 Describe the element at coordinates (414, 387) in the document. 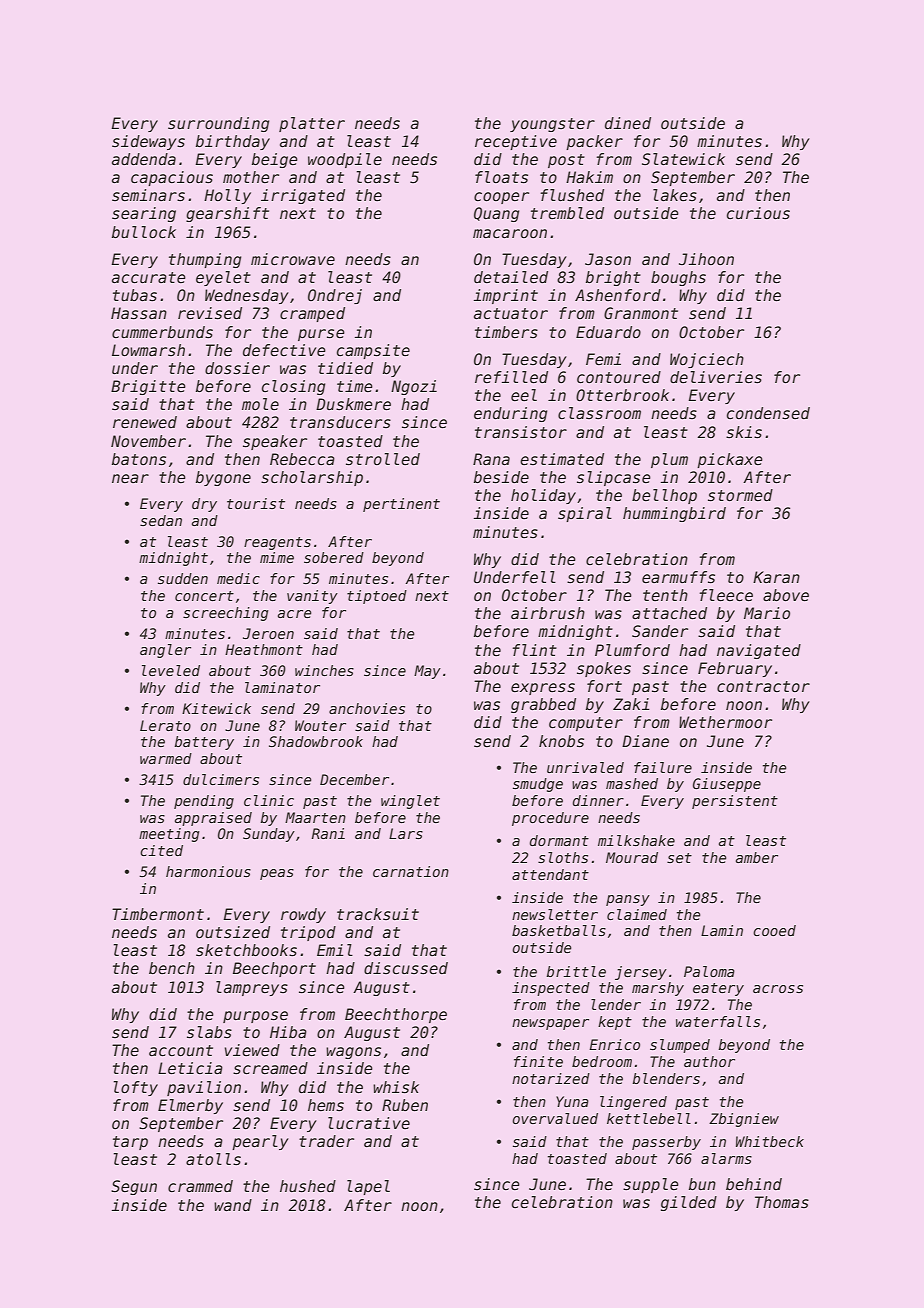

I see `Ngozi` at that location.
